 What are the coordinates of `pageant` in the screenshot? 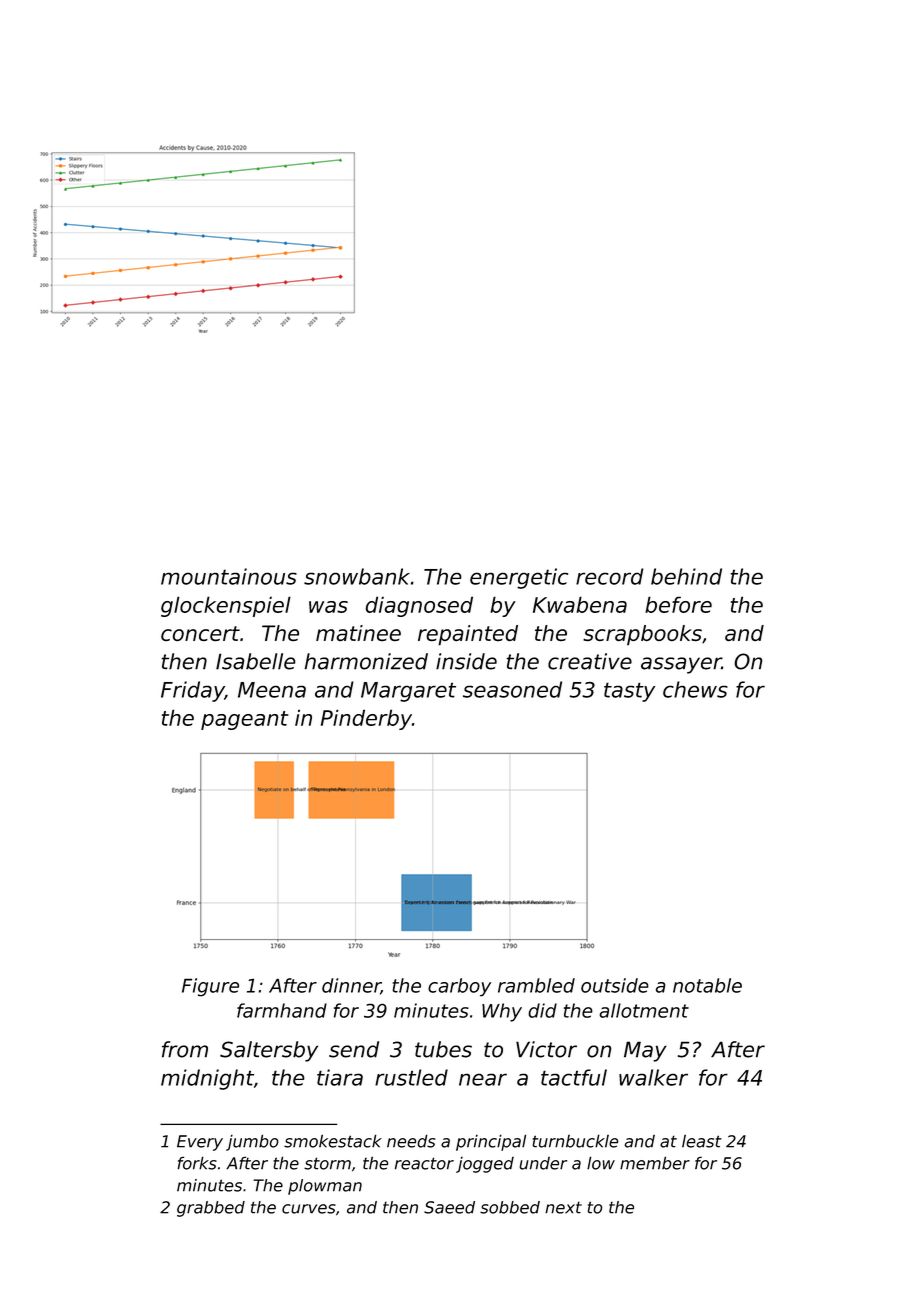 It's located at (245, 720).
